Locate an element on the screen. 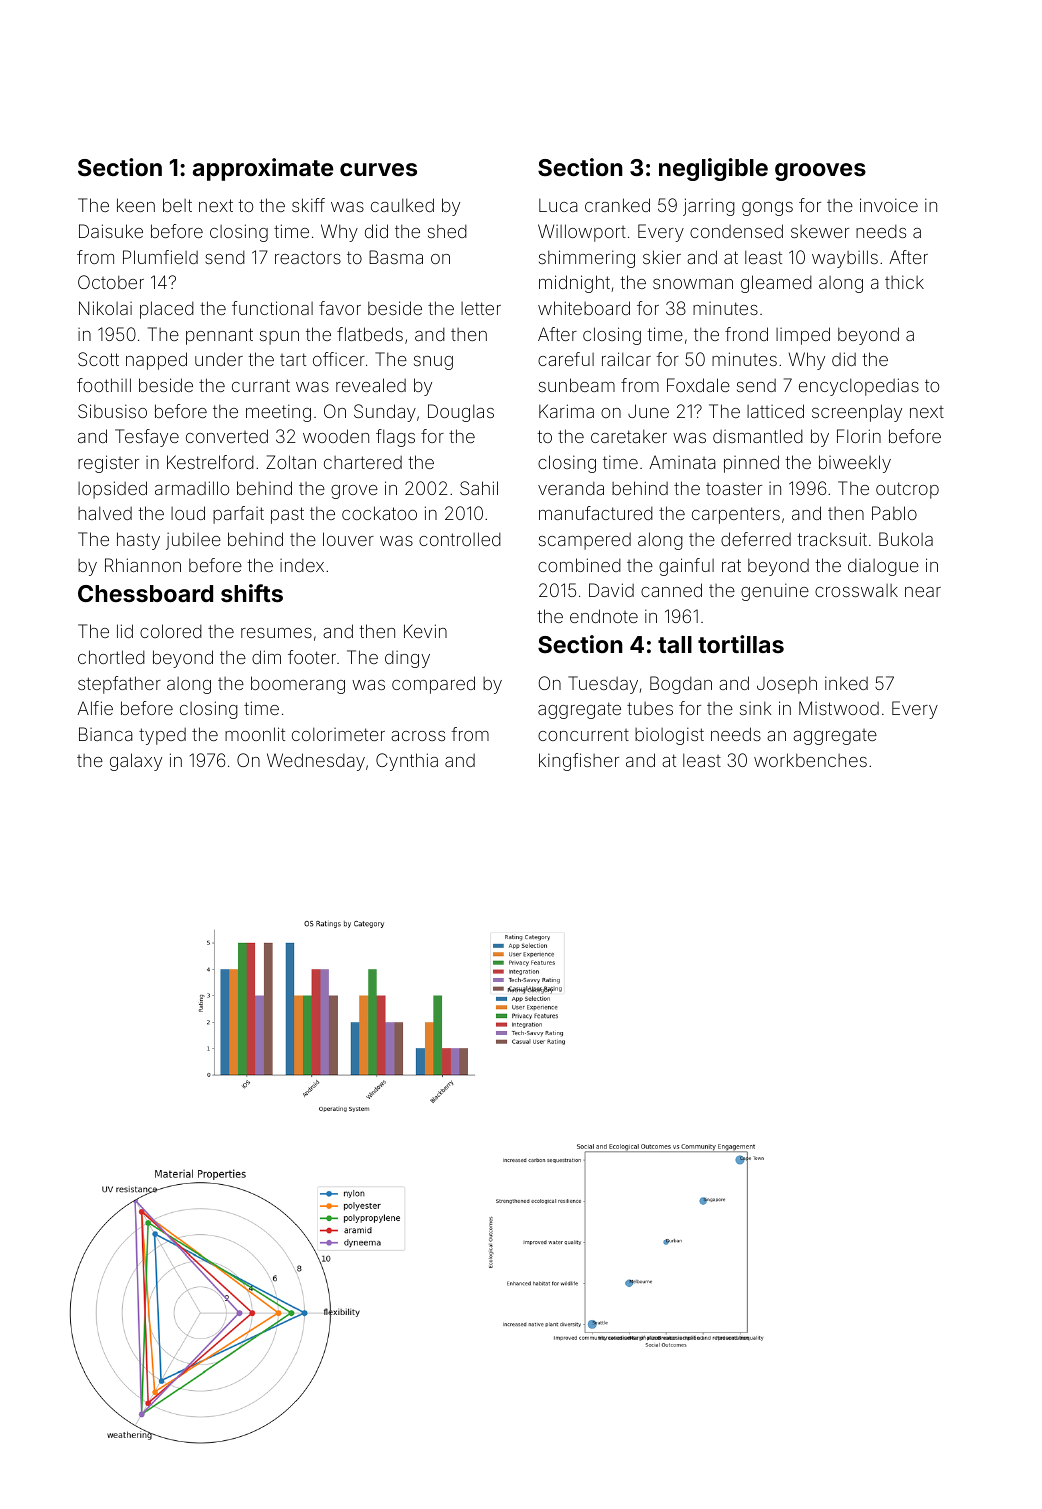  register is located at coordinates (108, 464).
